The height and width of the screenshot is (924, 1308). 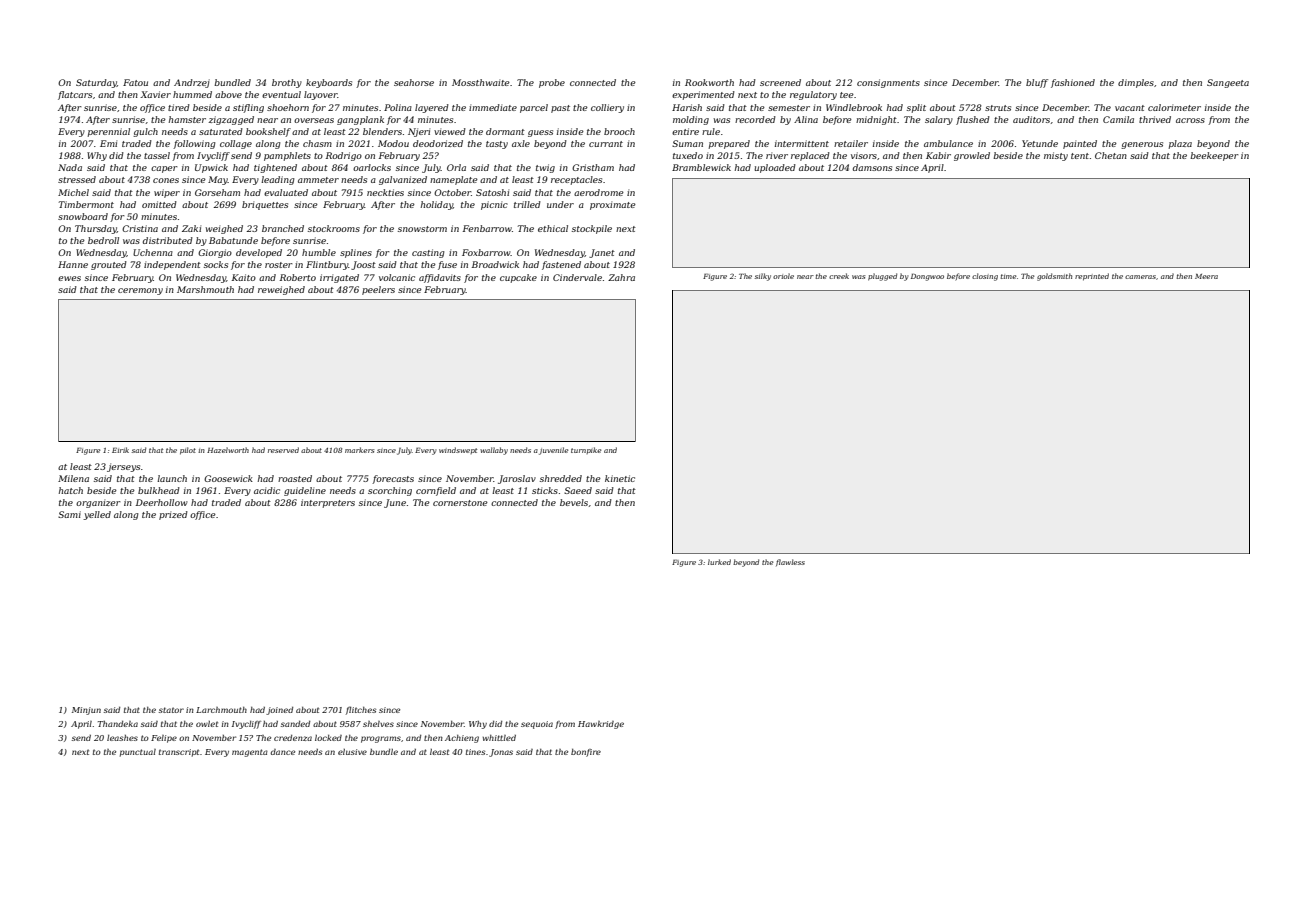 What do you see at coordinates (1206, 276) in the screenshot?
I see `Meera` at bounding box center [1206, 276].
